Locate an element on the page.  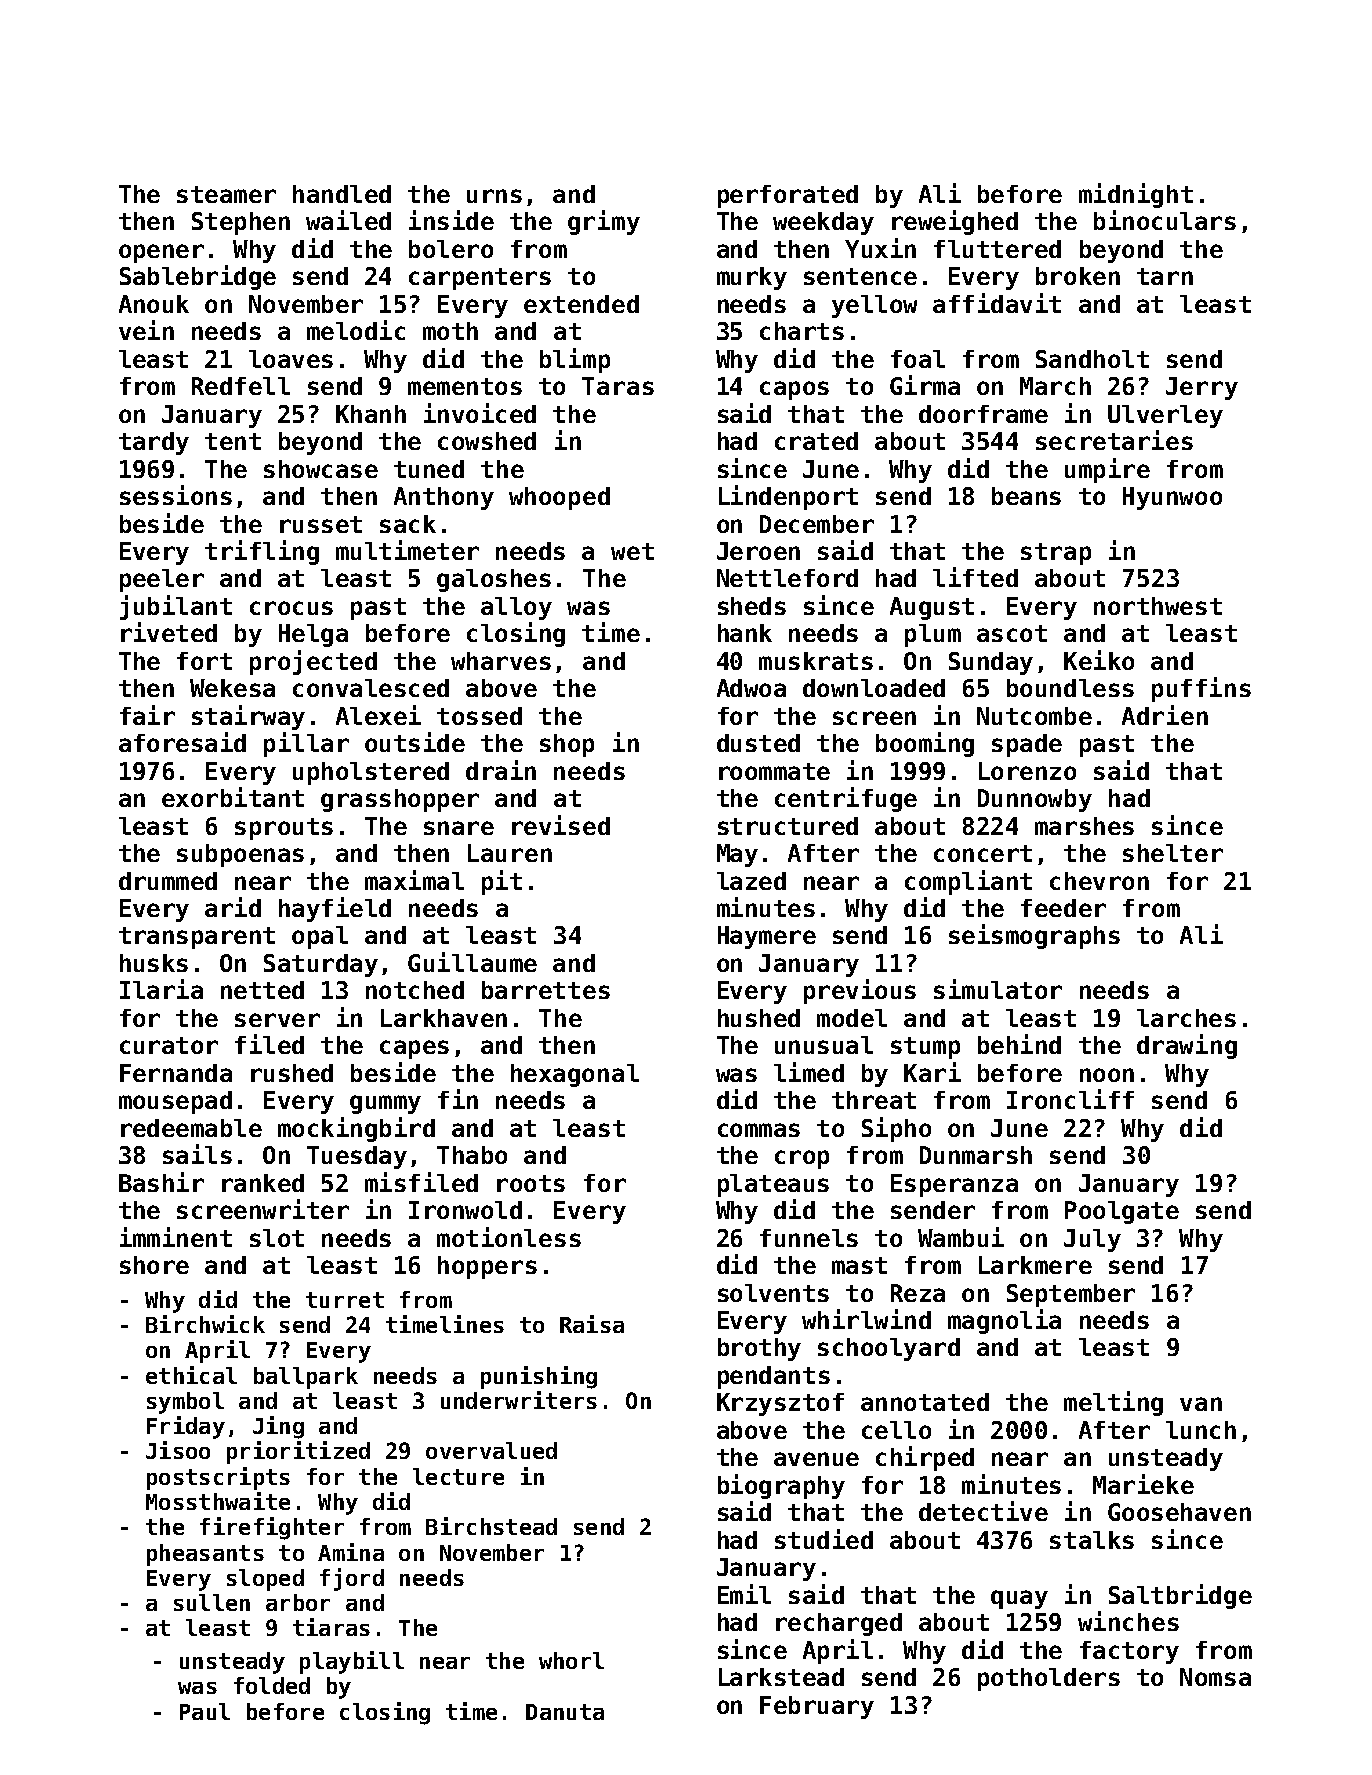
sullen is located at coordinates (212, 1602).
